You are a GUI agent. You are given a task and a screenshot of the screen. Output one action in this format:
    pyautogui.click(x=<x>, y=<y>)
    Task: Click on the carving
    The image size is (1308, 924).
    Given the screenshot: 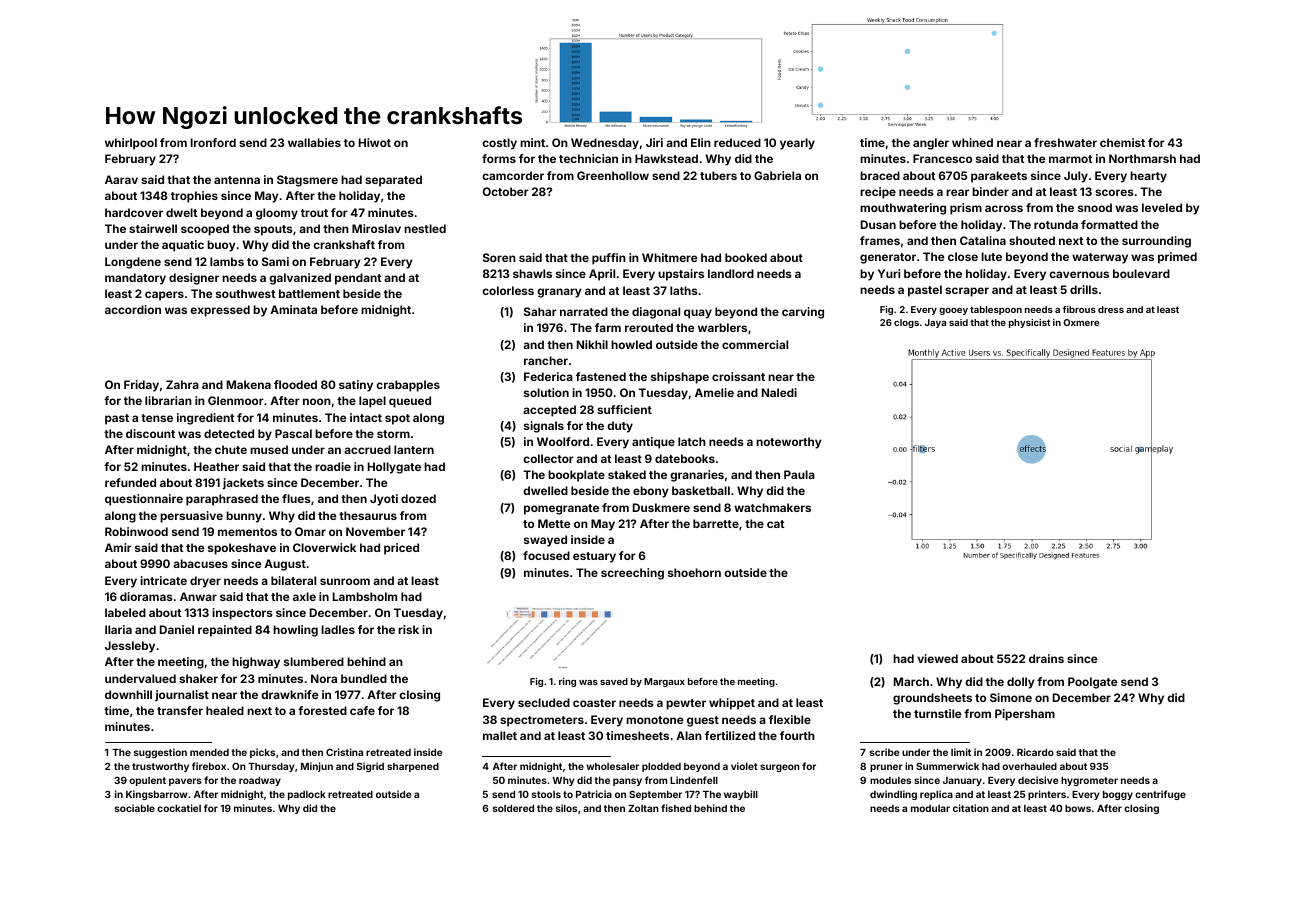 What is the action you would take?
    pyautogui.click(x=803, y=313)
